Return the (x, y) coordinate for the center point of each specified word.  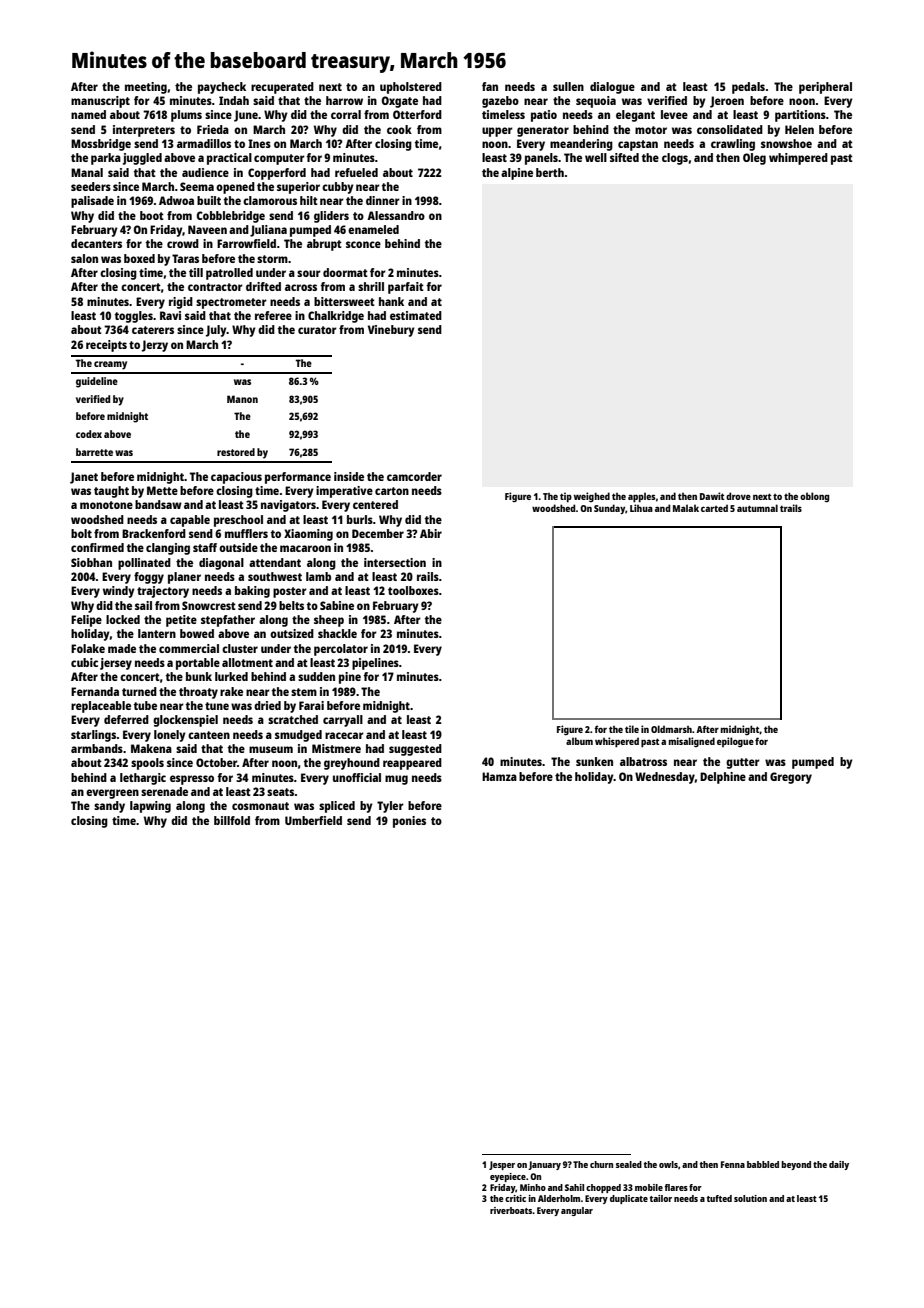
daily (839, 1165)
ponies (409, 822)
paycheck (222, 88)
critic (515, 1198)
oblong (814, 497)
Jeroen (727, 102)
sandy (109, 807)
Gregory (791, 778)
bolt (81, 533)
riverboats (511, 1210)
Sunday (609, 509)
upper (497, 132)
